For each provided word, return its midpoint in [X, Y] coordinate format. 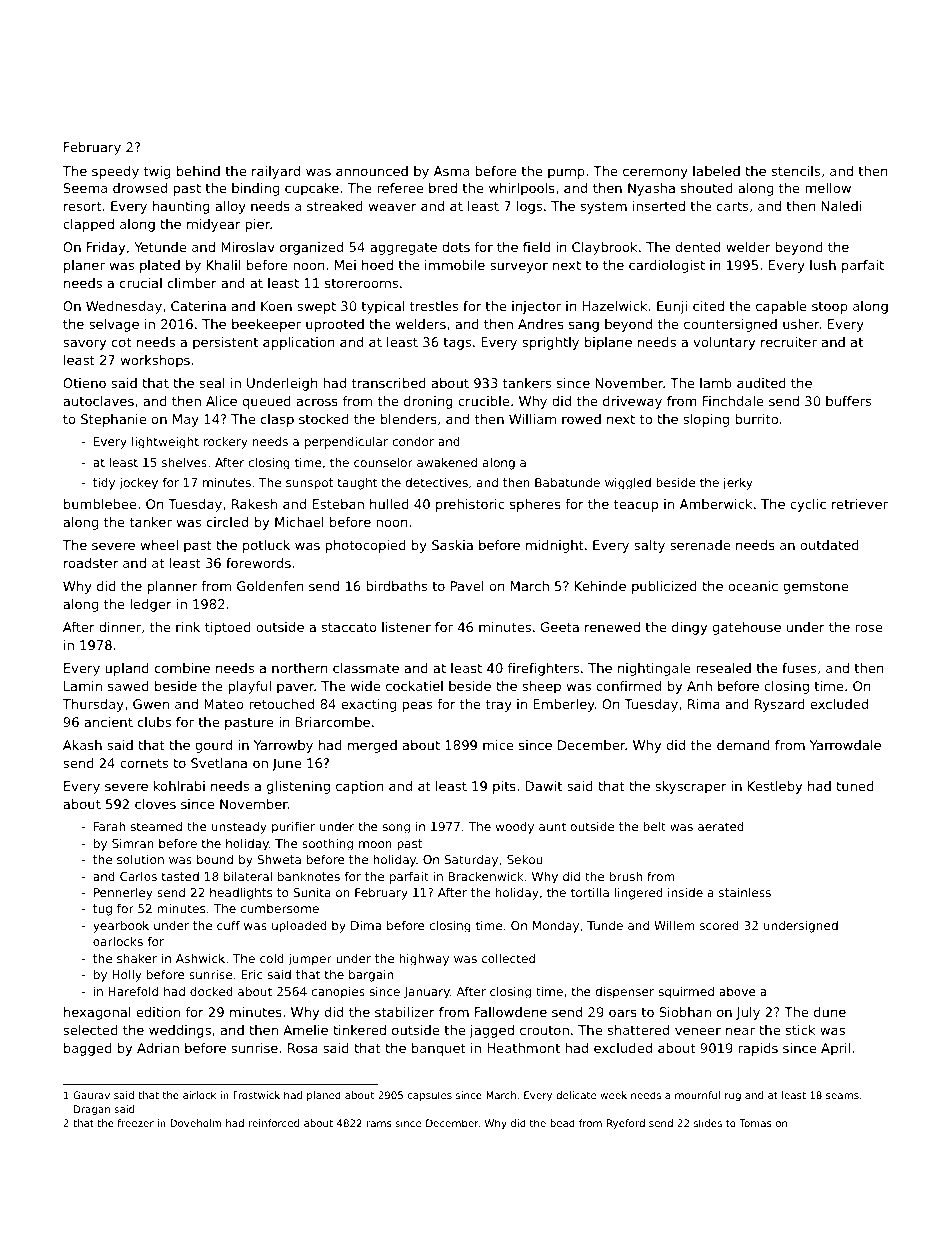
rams [379, 1124]
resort [83, 206]
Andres [541, 324]
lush [823, 265]
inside [685, 892]
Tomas [755, 1123]
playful [249, 687]
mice [498, 745]
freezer [135, 1123]
